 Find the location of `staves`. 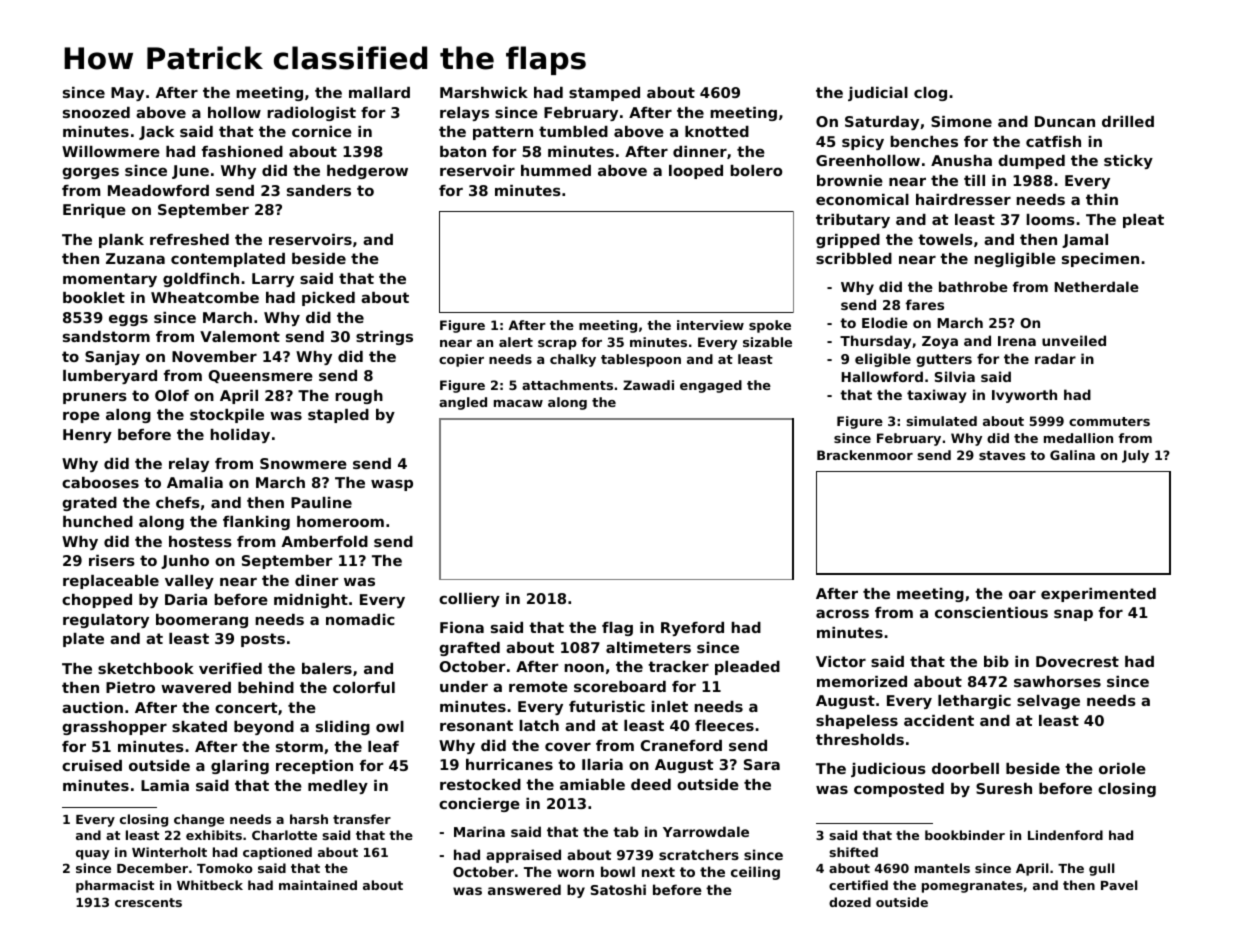

staves is located at coordinates (1002, 455).
